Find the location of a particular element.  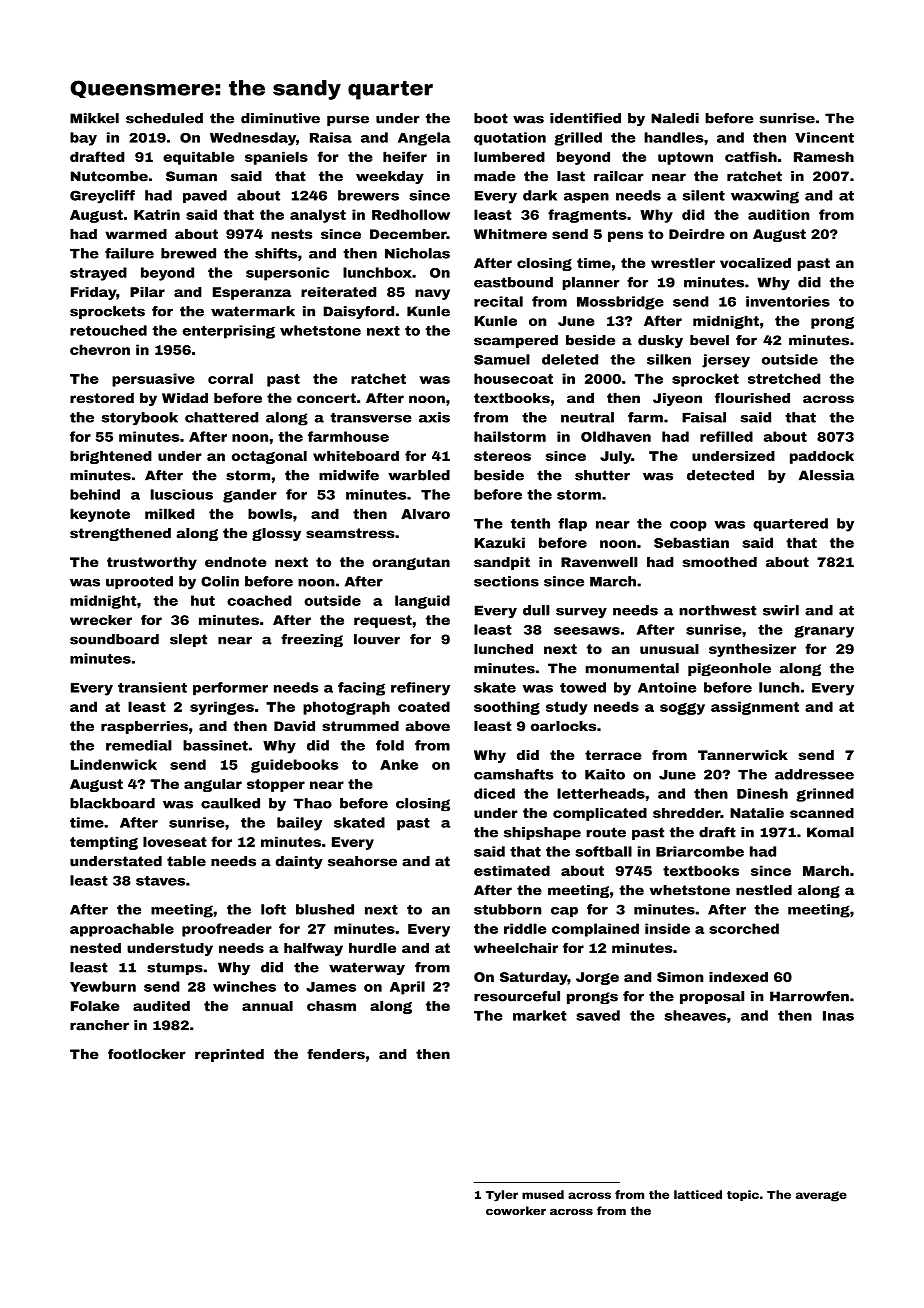

coworker is located at coordinates (516, 1210).
